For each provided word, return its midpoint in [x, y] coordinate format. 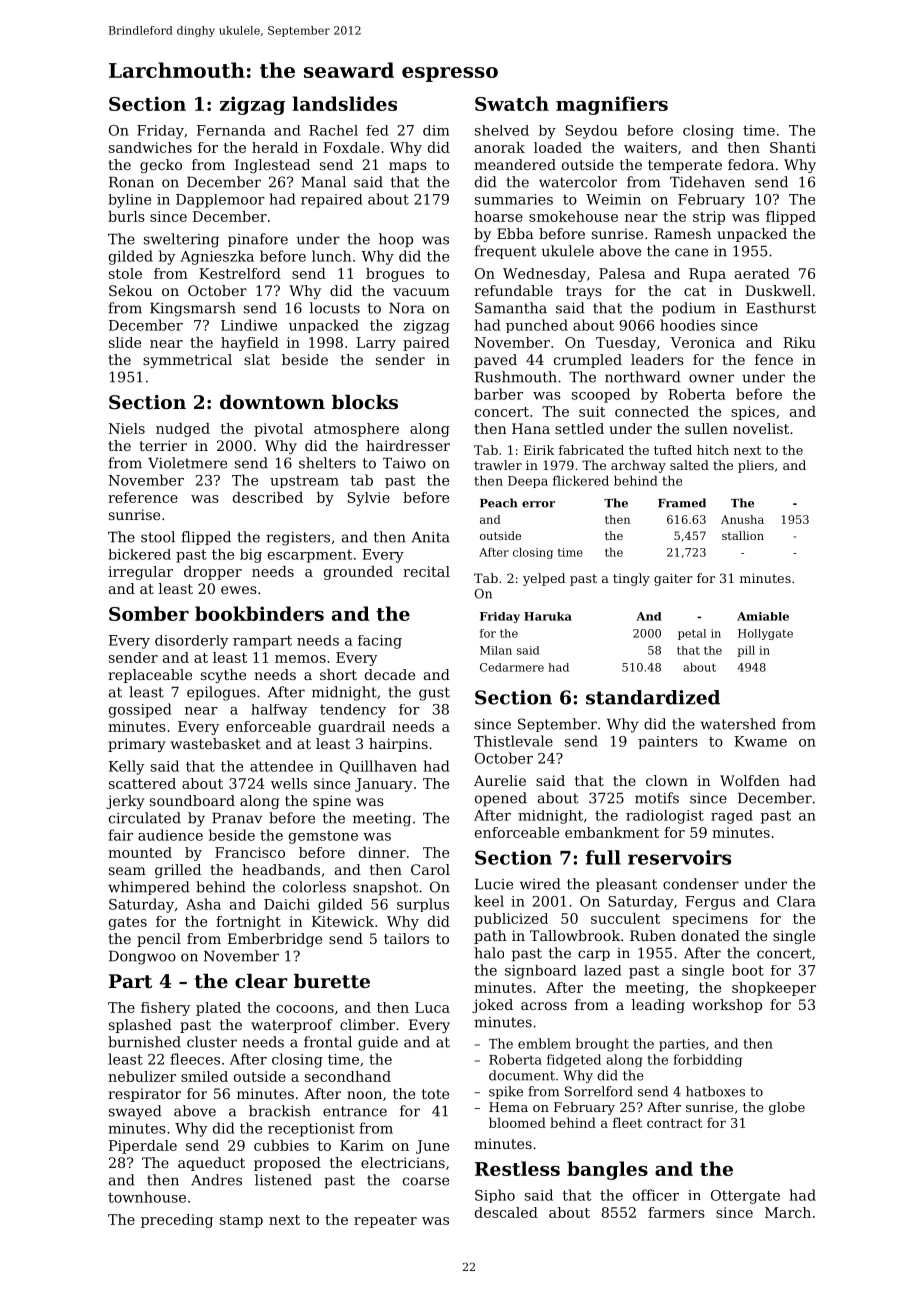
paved [495, 361]
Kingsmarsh [193, 309]
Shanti [793, 147]
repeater [385, 1221]
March [788, 1212]
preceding [177, 1221]
